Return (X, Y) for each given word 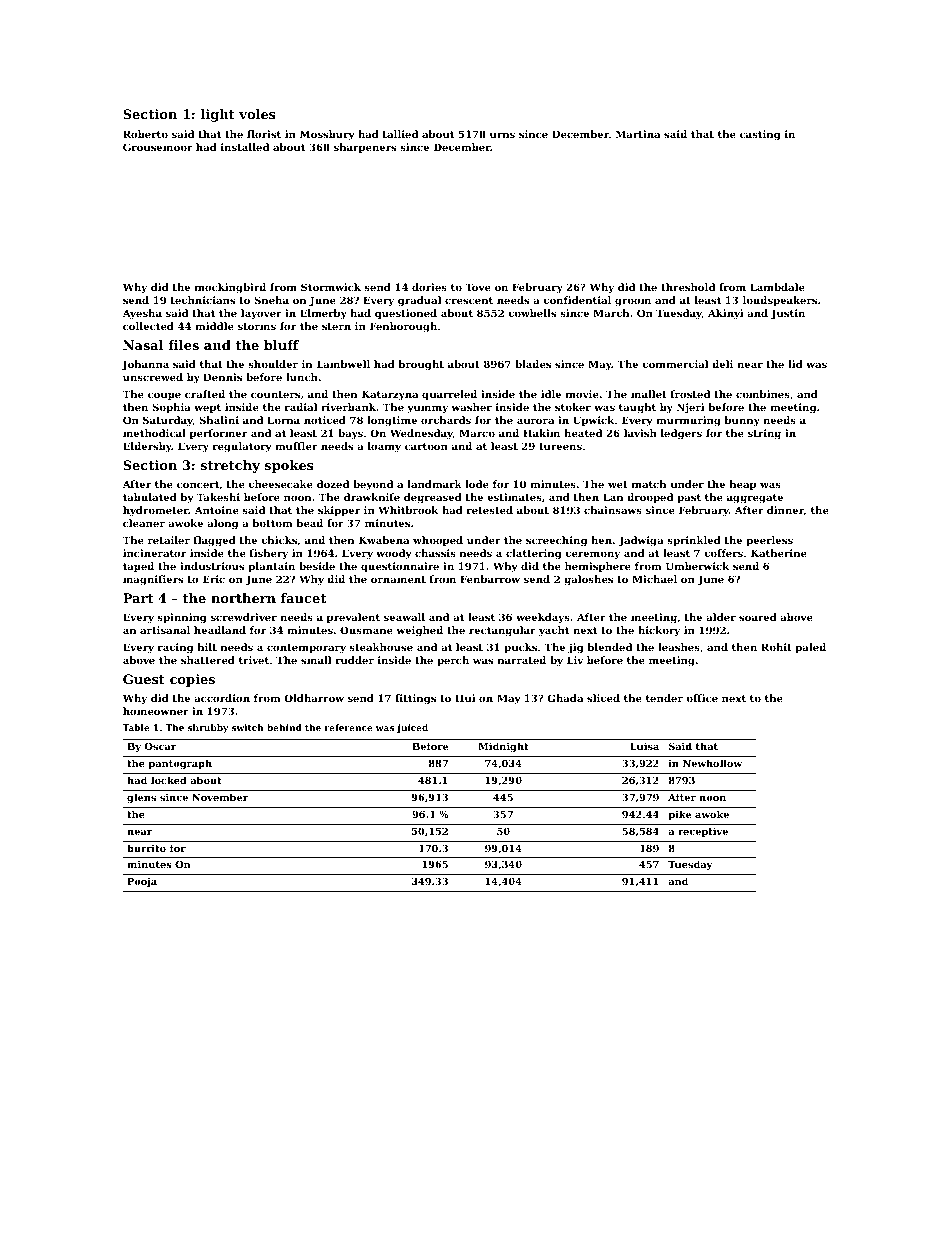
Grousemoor (158, 147)
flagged (215, 541)
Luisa (644, 746)
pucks (520, 648)
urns (502, 135)
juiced (412, 728)
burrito (146, 848)
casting (760, 135)
